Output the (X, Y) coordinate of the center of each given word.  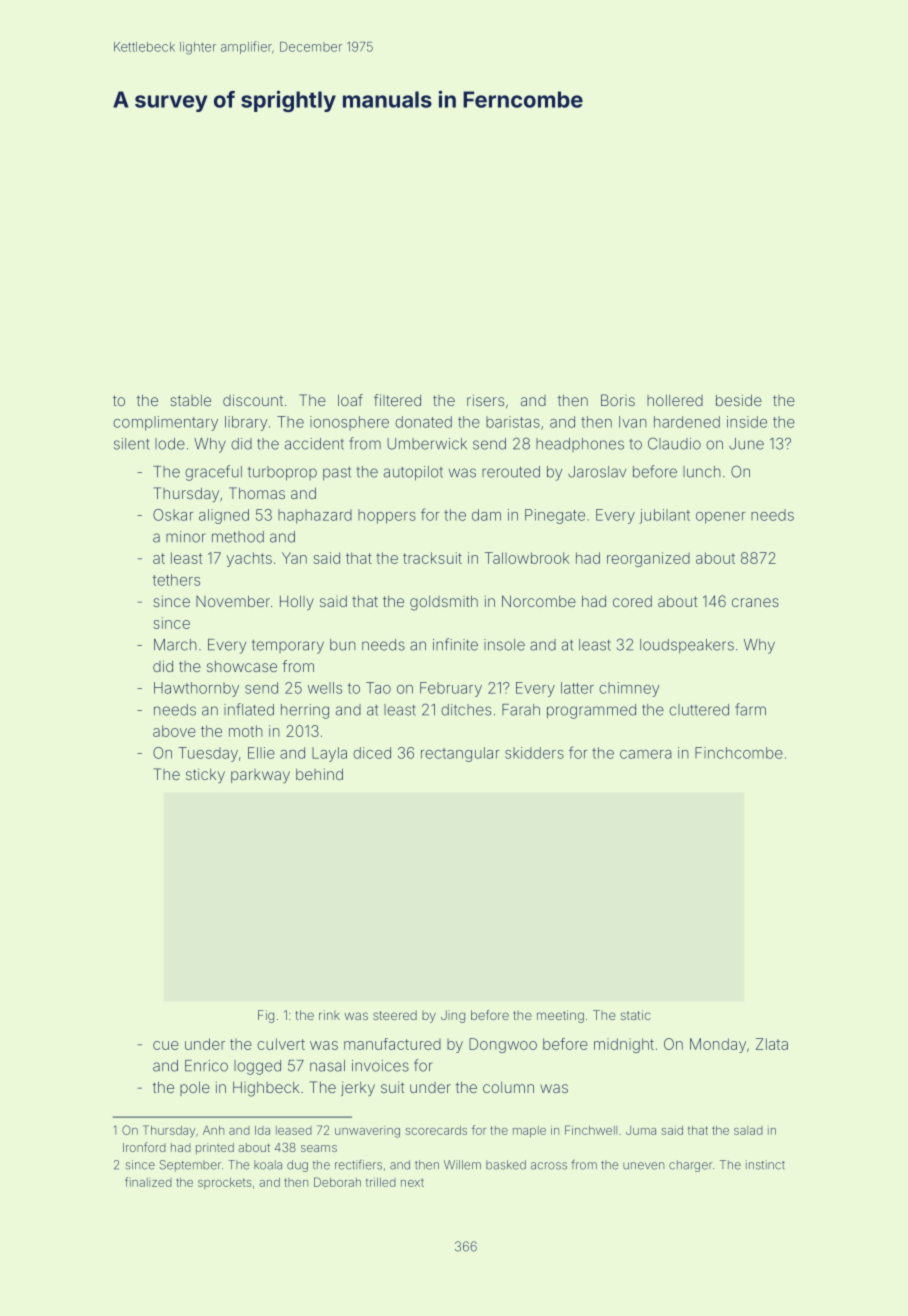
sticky (205, 775)
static (636, 1015)
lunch (702, 472)
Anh (213, 1130)
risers (485, 400)
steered (395, 1015)
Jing (453, 1016)
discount (253, 400)
